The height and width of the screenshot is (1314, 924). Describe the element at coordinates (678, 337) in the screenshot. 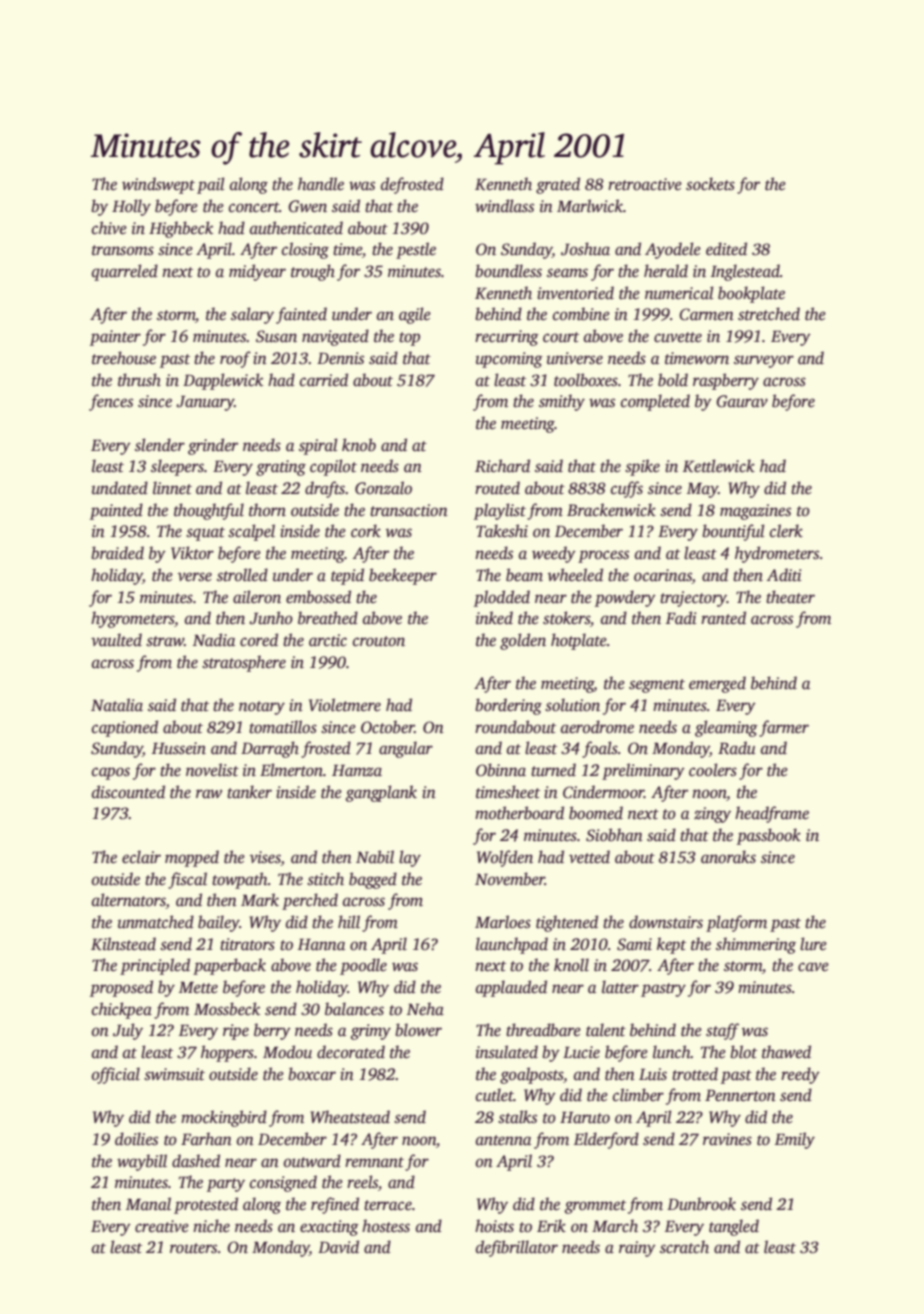

I see `cuvette` at that location.
